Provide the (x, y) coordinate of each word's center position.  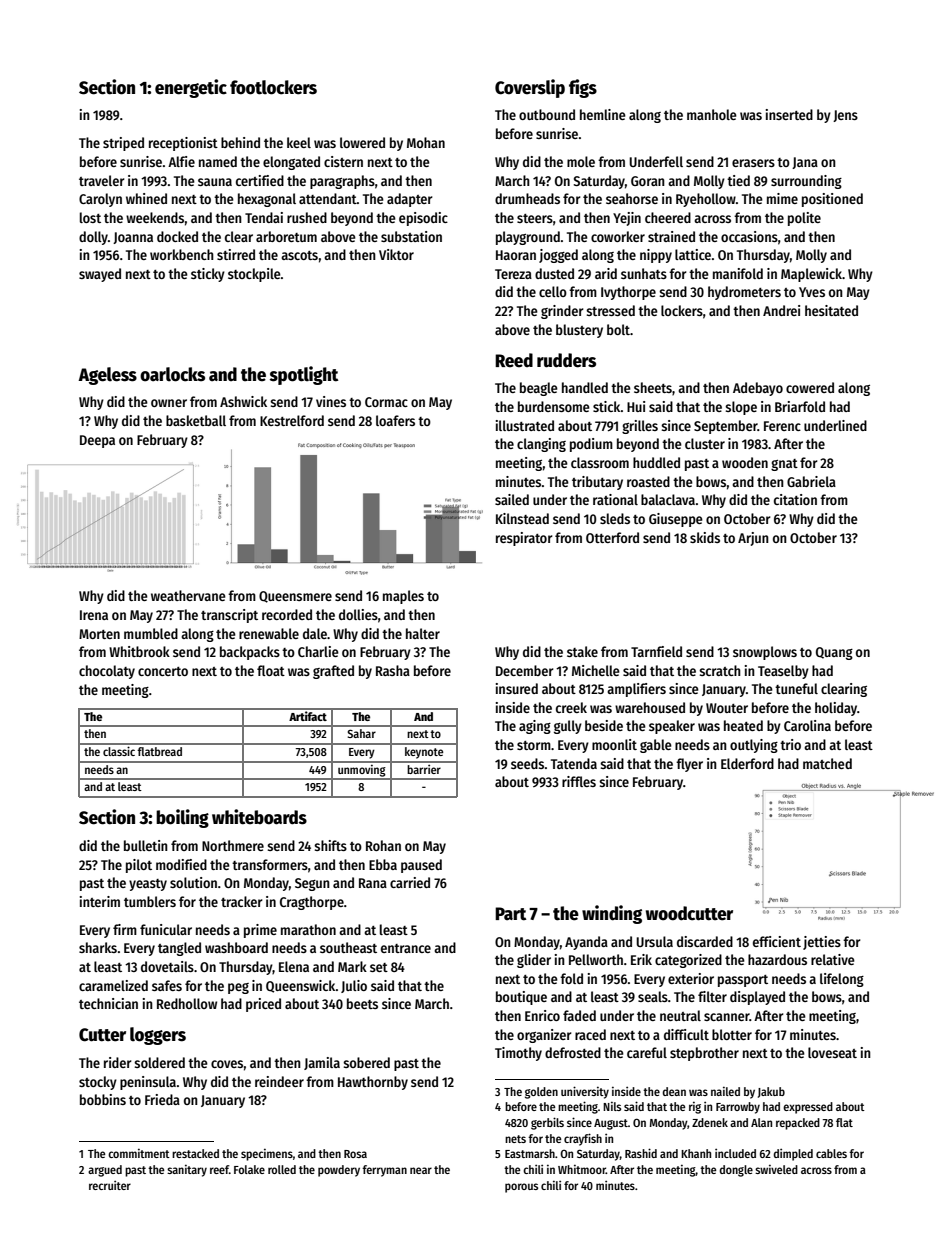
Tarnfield (656, 651)
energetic (191, 88)
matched (827, 763)
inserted (789, 114)
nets (515, 1139)
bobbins (103, 1099)
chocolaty (107, 672)
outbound (547, 114)
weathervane (188, 595)
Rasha (393, 670)
